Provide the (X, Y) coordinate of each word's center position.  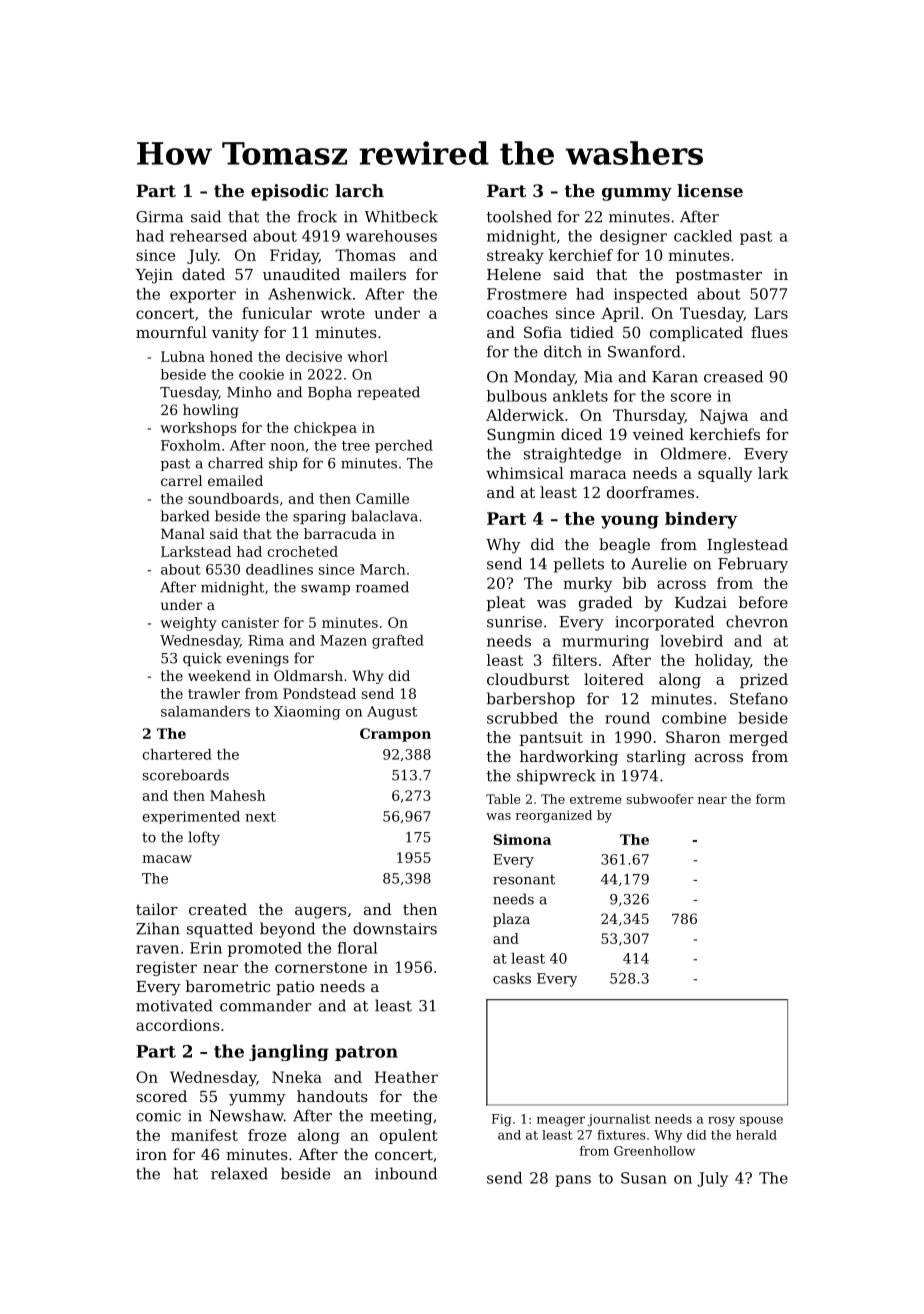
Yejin (154, 276)
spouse (761, 1121)
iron (151, 1154)
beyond (287, 930)
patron (366, 1053)
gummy (637, 194)
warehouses (391, 236)
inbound (406, 1173)
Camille (382, 498)
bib (634, 583)
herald (756, 1135)
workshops (198, 429)
